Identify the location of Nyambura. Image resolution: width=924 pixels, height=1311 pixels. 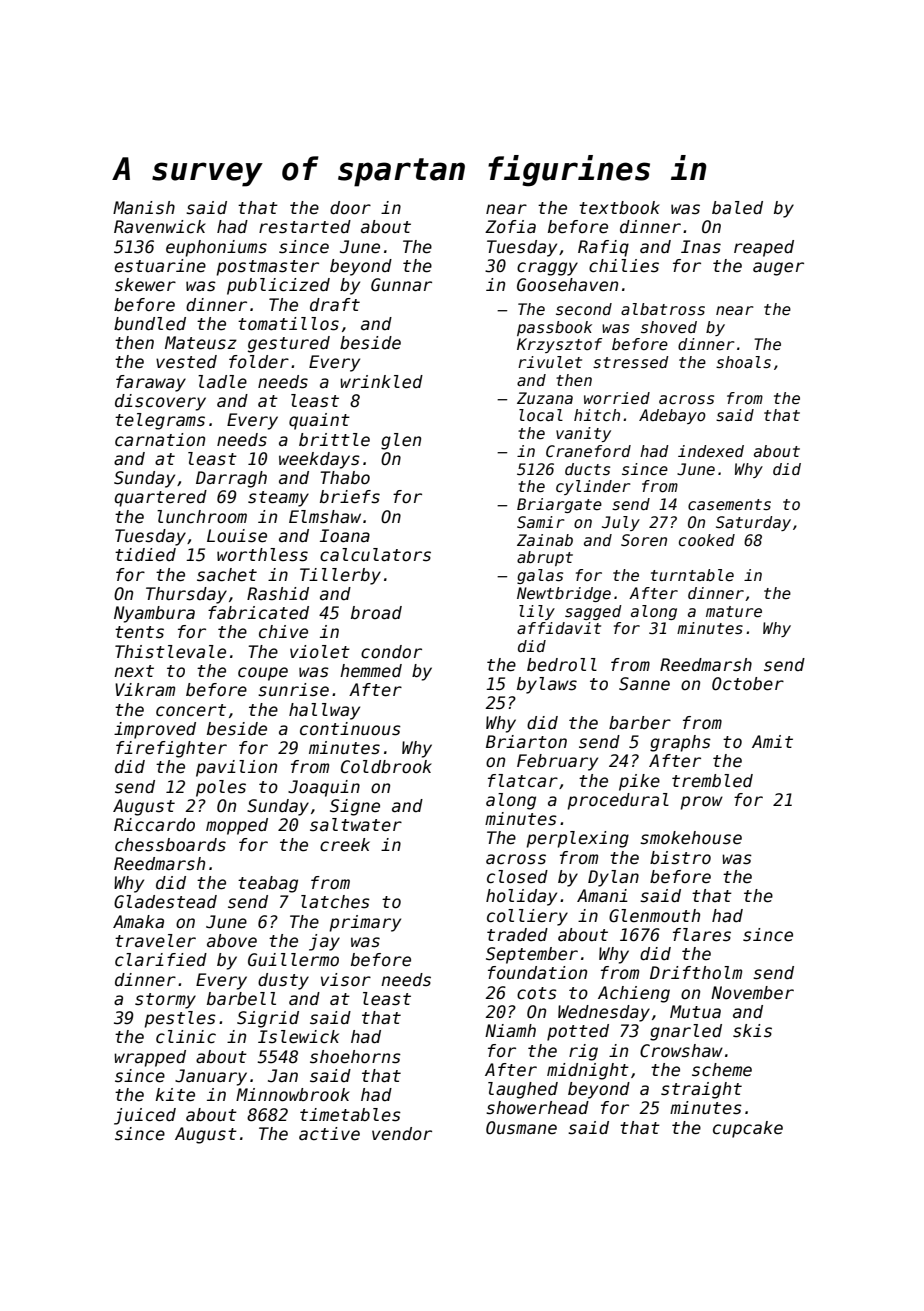
(154, 614).
